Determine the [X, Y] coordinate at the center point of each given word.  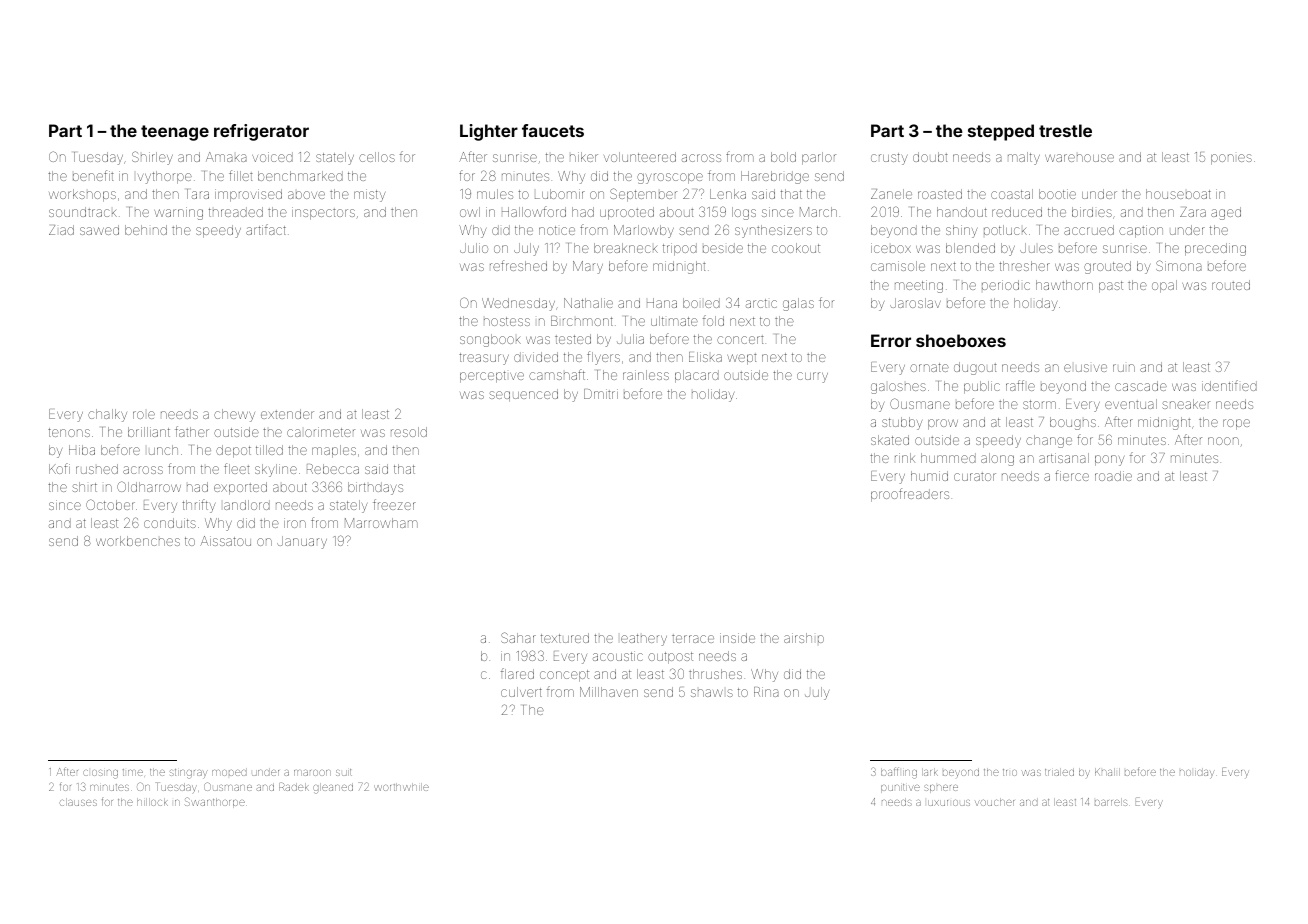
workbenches [138, 541]
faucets [553, 130]
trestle [1065, 130]
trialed [1059, 772]
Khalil [1107, 772]
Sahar [518, 637]
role [144, 415]
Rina [766, 692]
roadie [1113, 476]
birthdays [375, 488]
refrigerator [261, 132]
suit [344, 772]
